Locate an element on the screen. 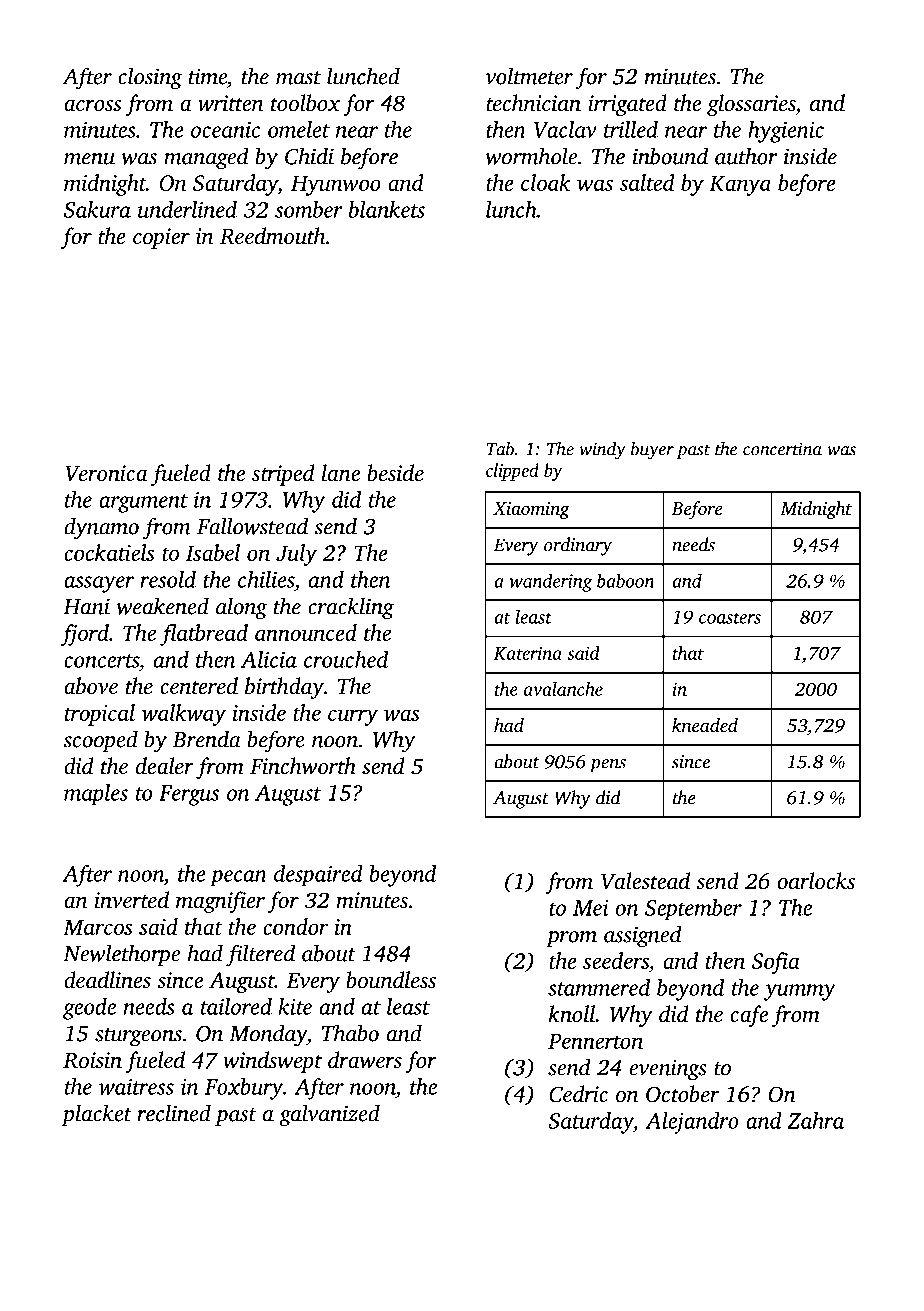 The width and height of the screenshot is (924, 1311). closing is located at coordinates (150, 78).
